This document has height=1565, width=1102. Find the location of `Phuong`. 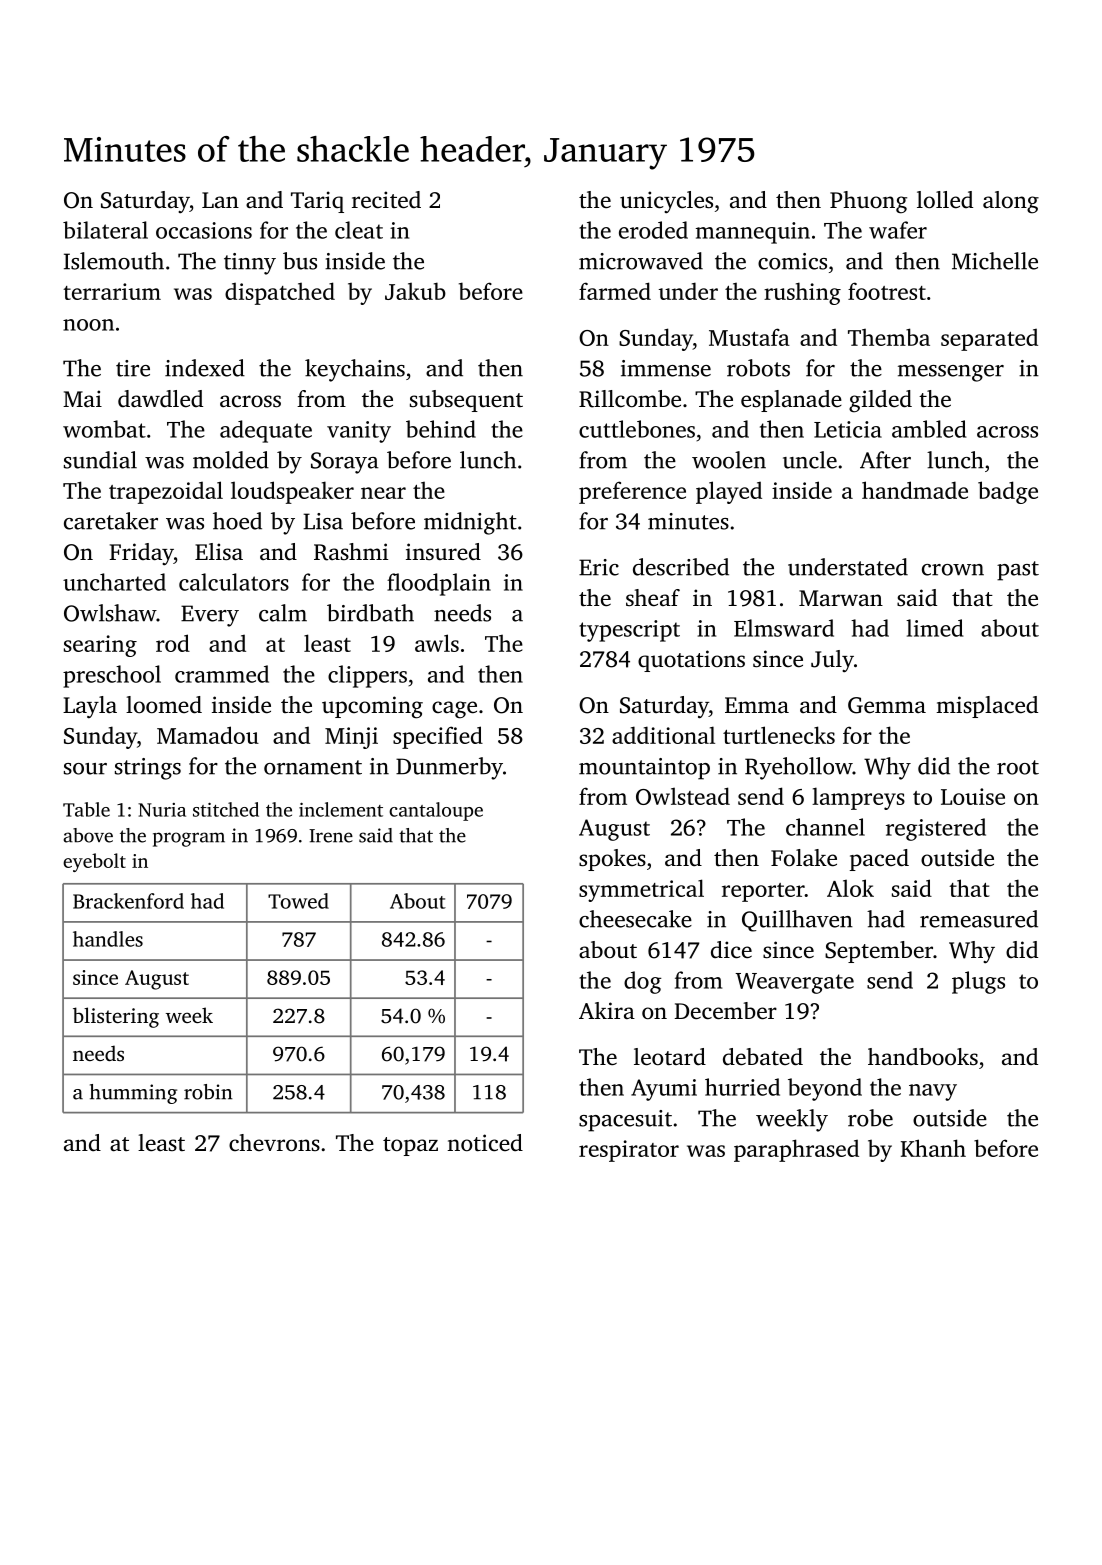

Phuong is located at coordinates (868, 202).
